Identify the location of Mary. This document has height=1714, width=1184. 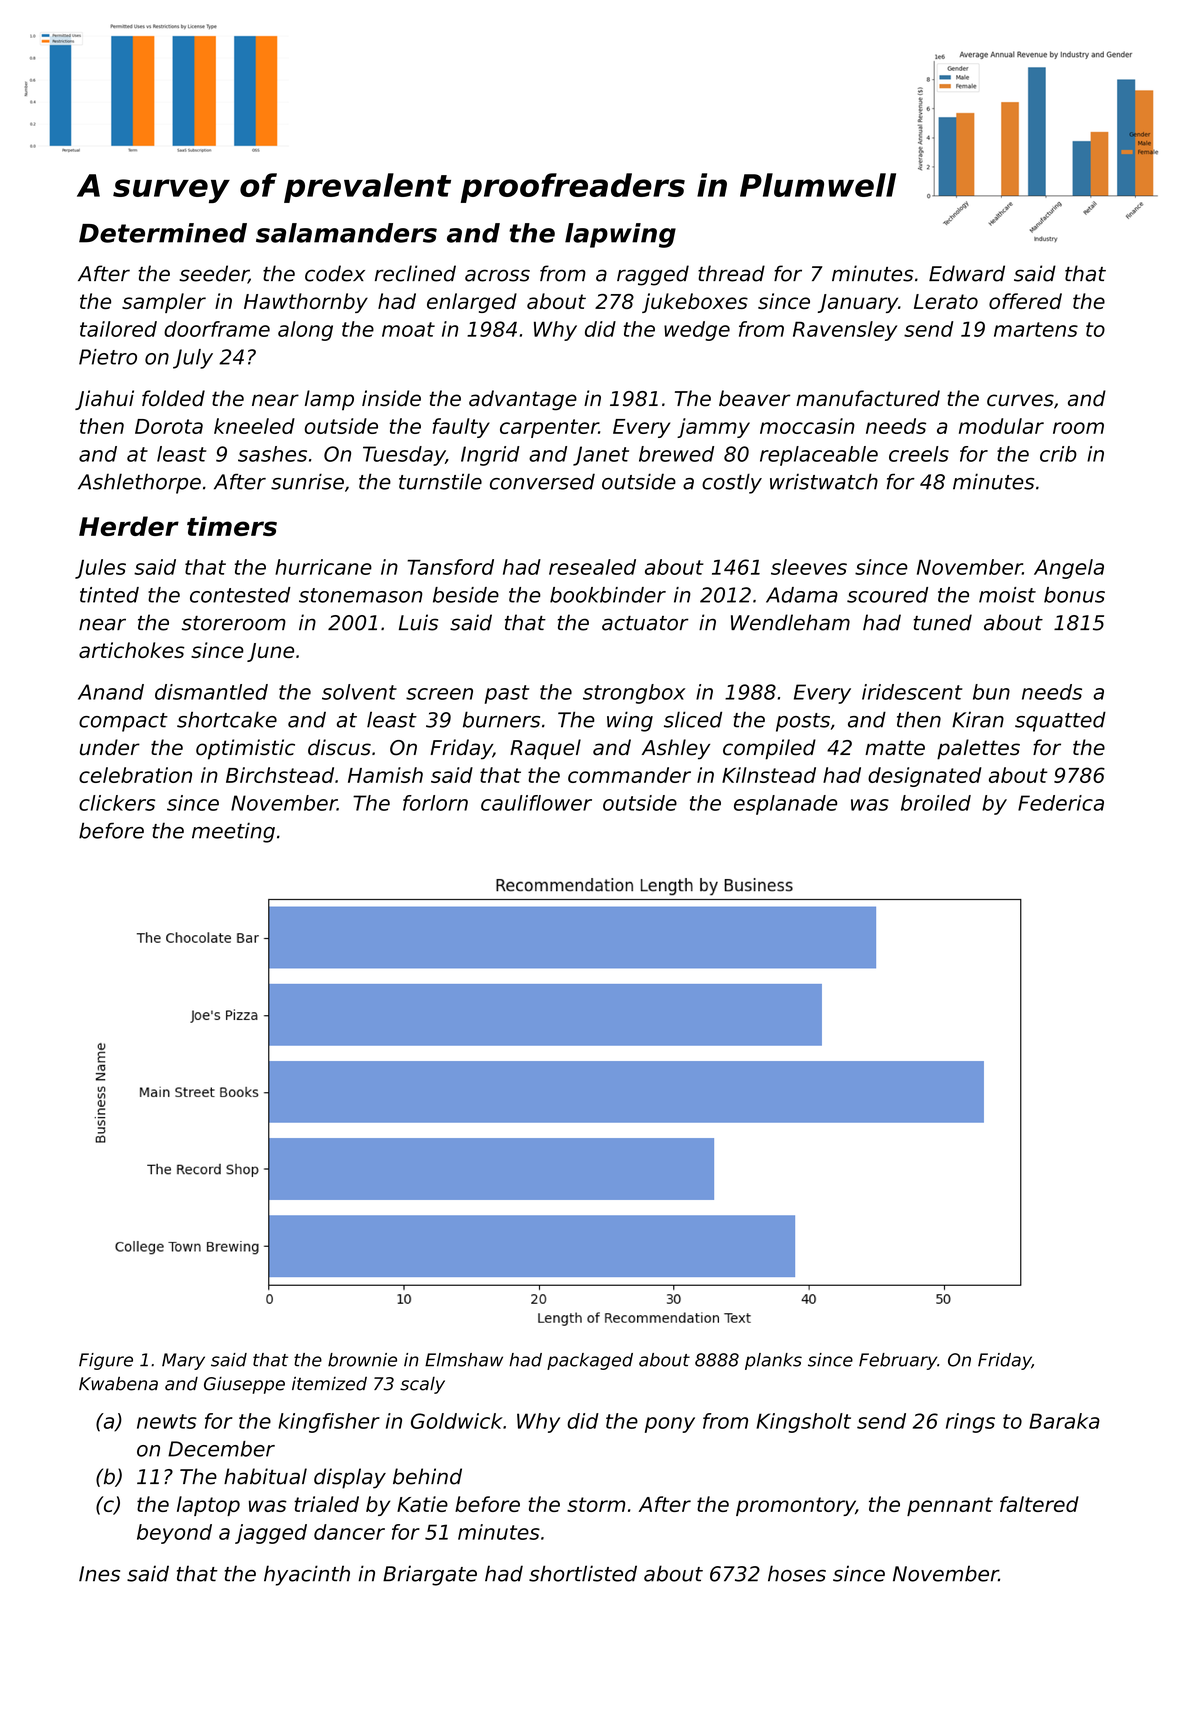
(183, 1361).
